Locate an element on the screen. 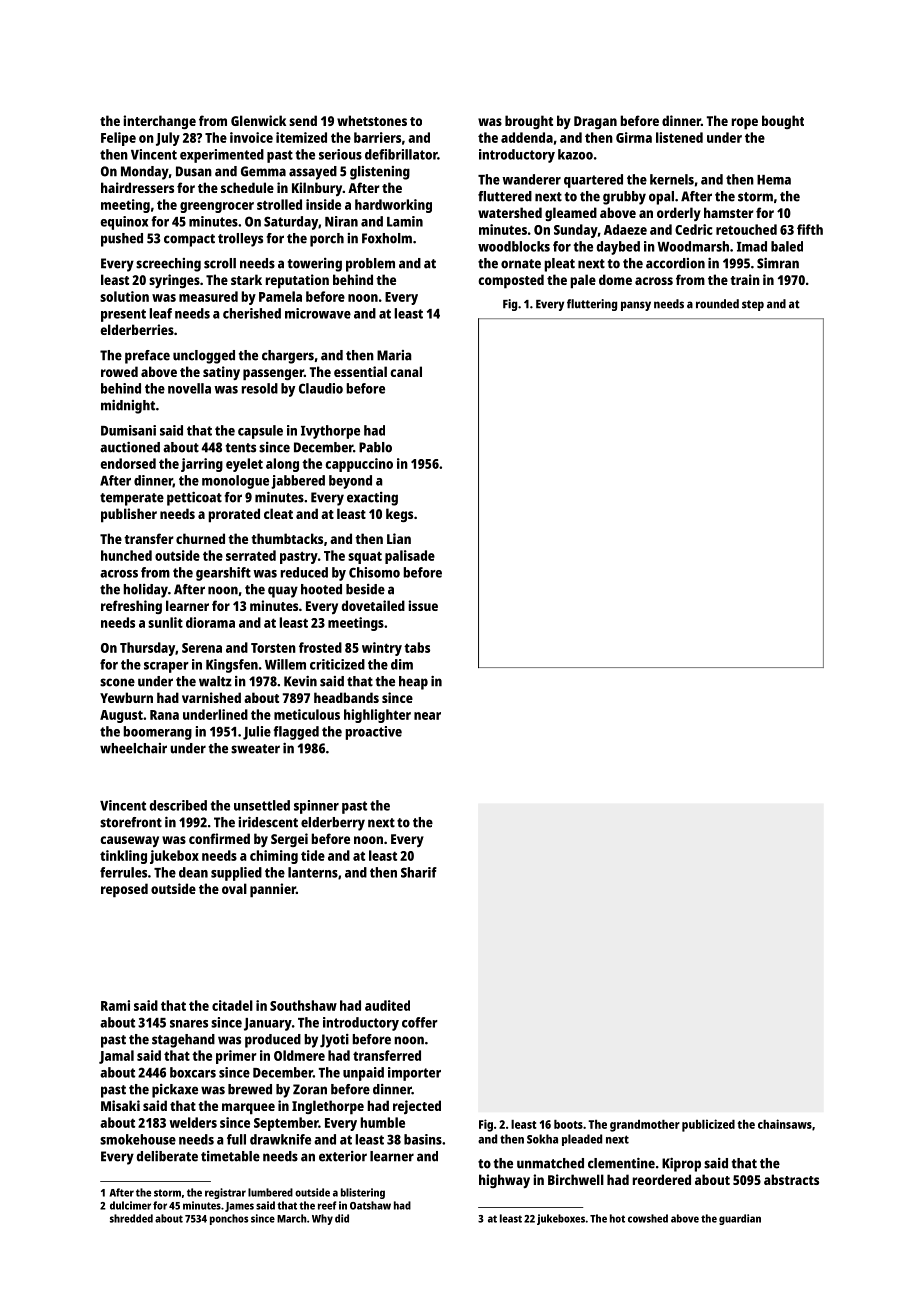  invoice is located at coordinates (251, 137).
